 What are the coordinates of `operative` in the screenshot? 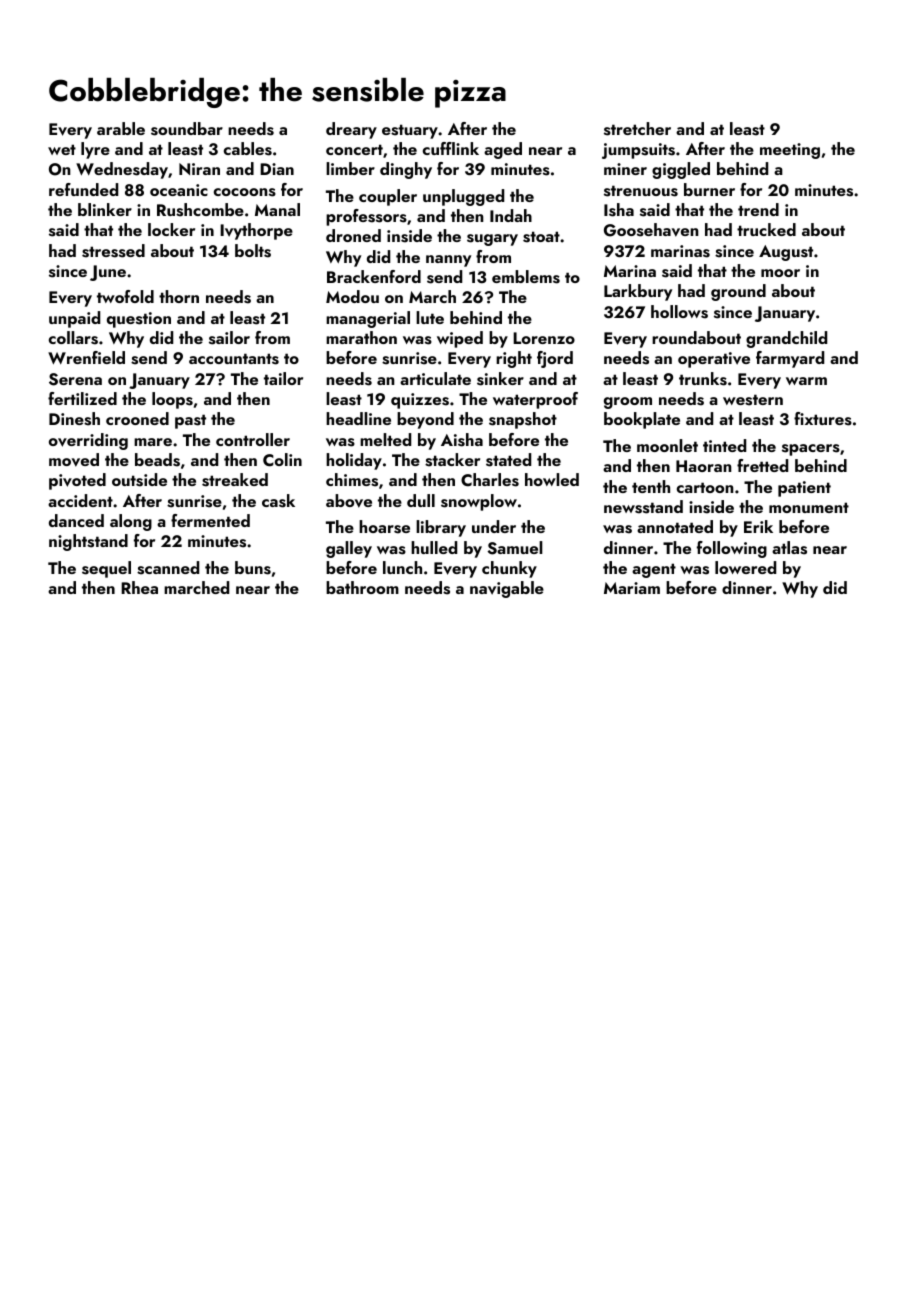 It's located at (714, 360).
